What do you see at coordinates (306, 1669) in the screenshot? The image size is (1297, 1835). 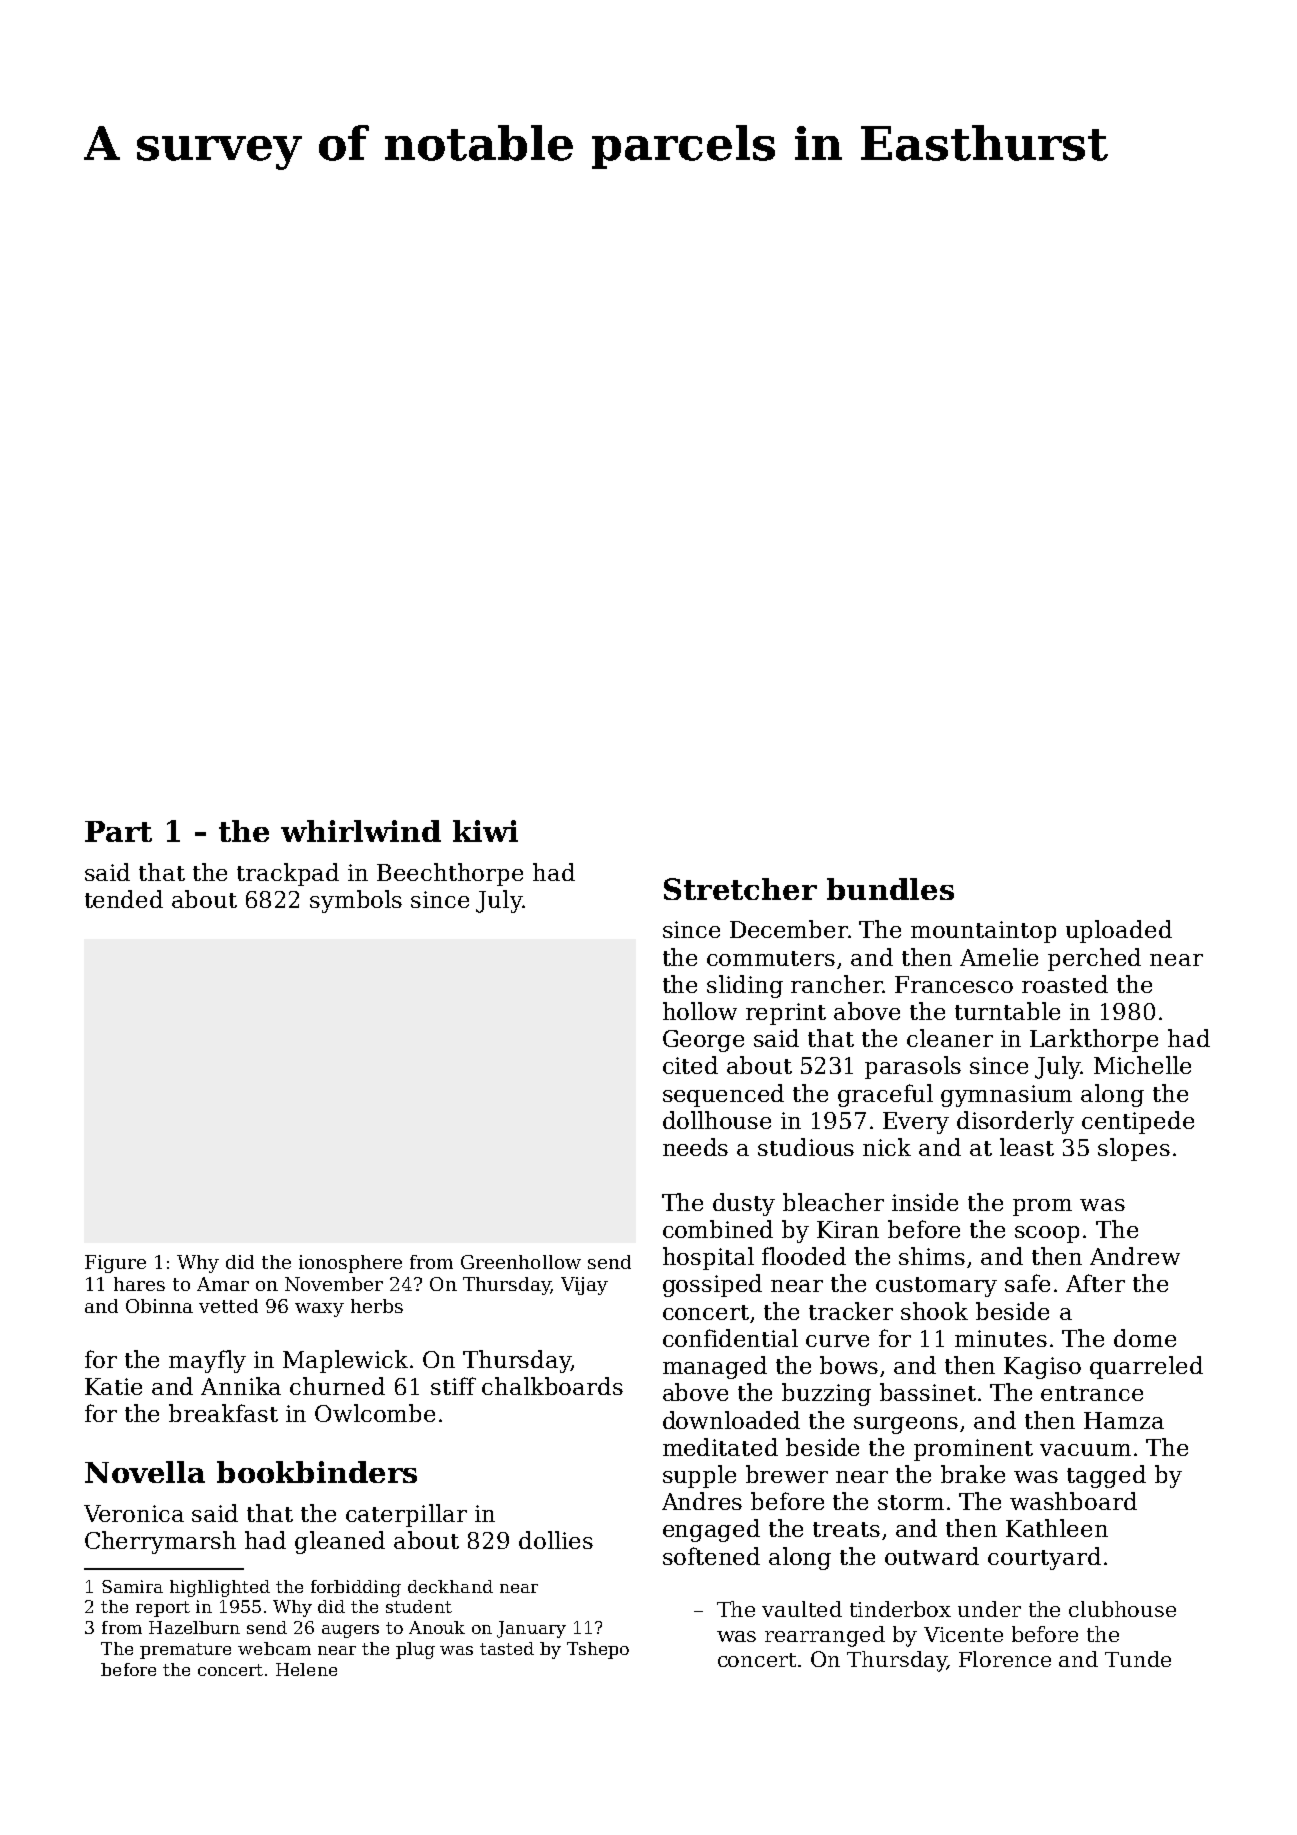 I see `Helene` at bounding box center [306, 1669].
